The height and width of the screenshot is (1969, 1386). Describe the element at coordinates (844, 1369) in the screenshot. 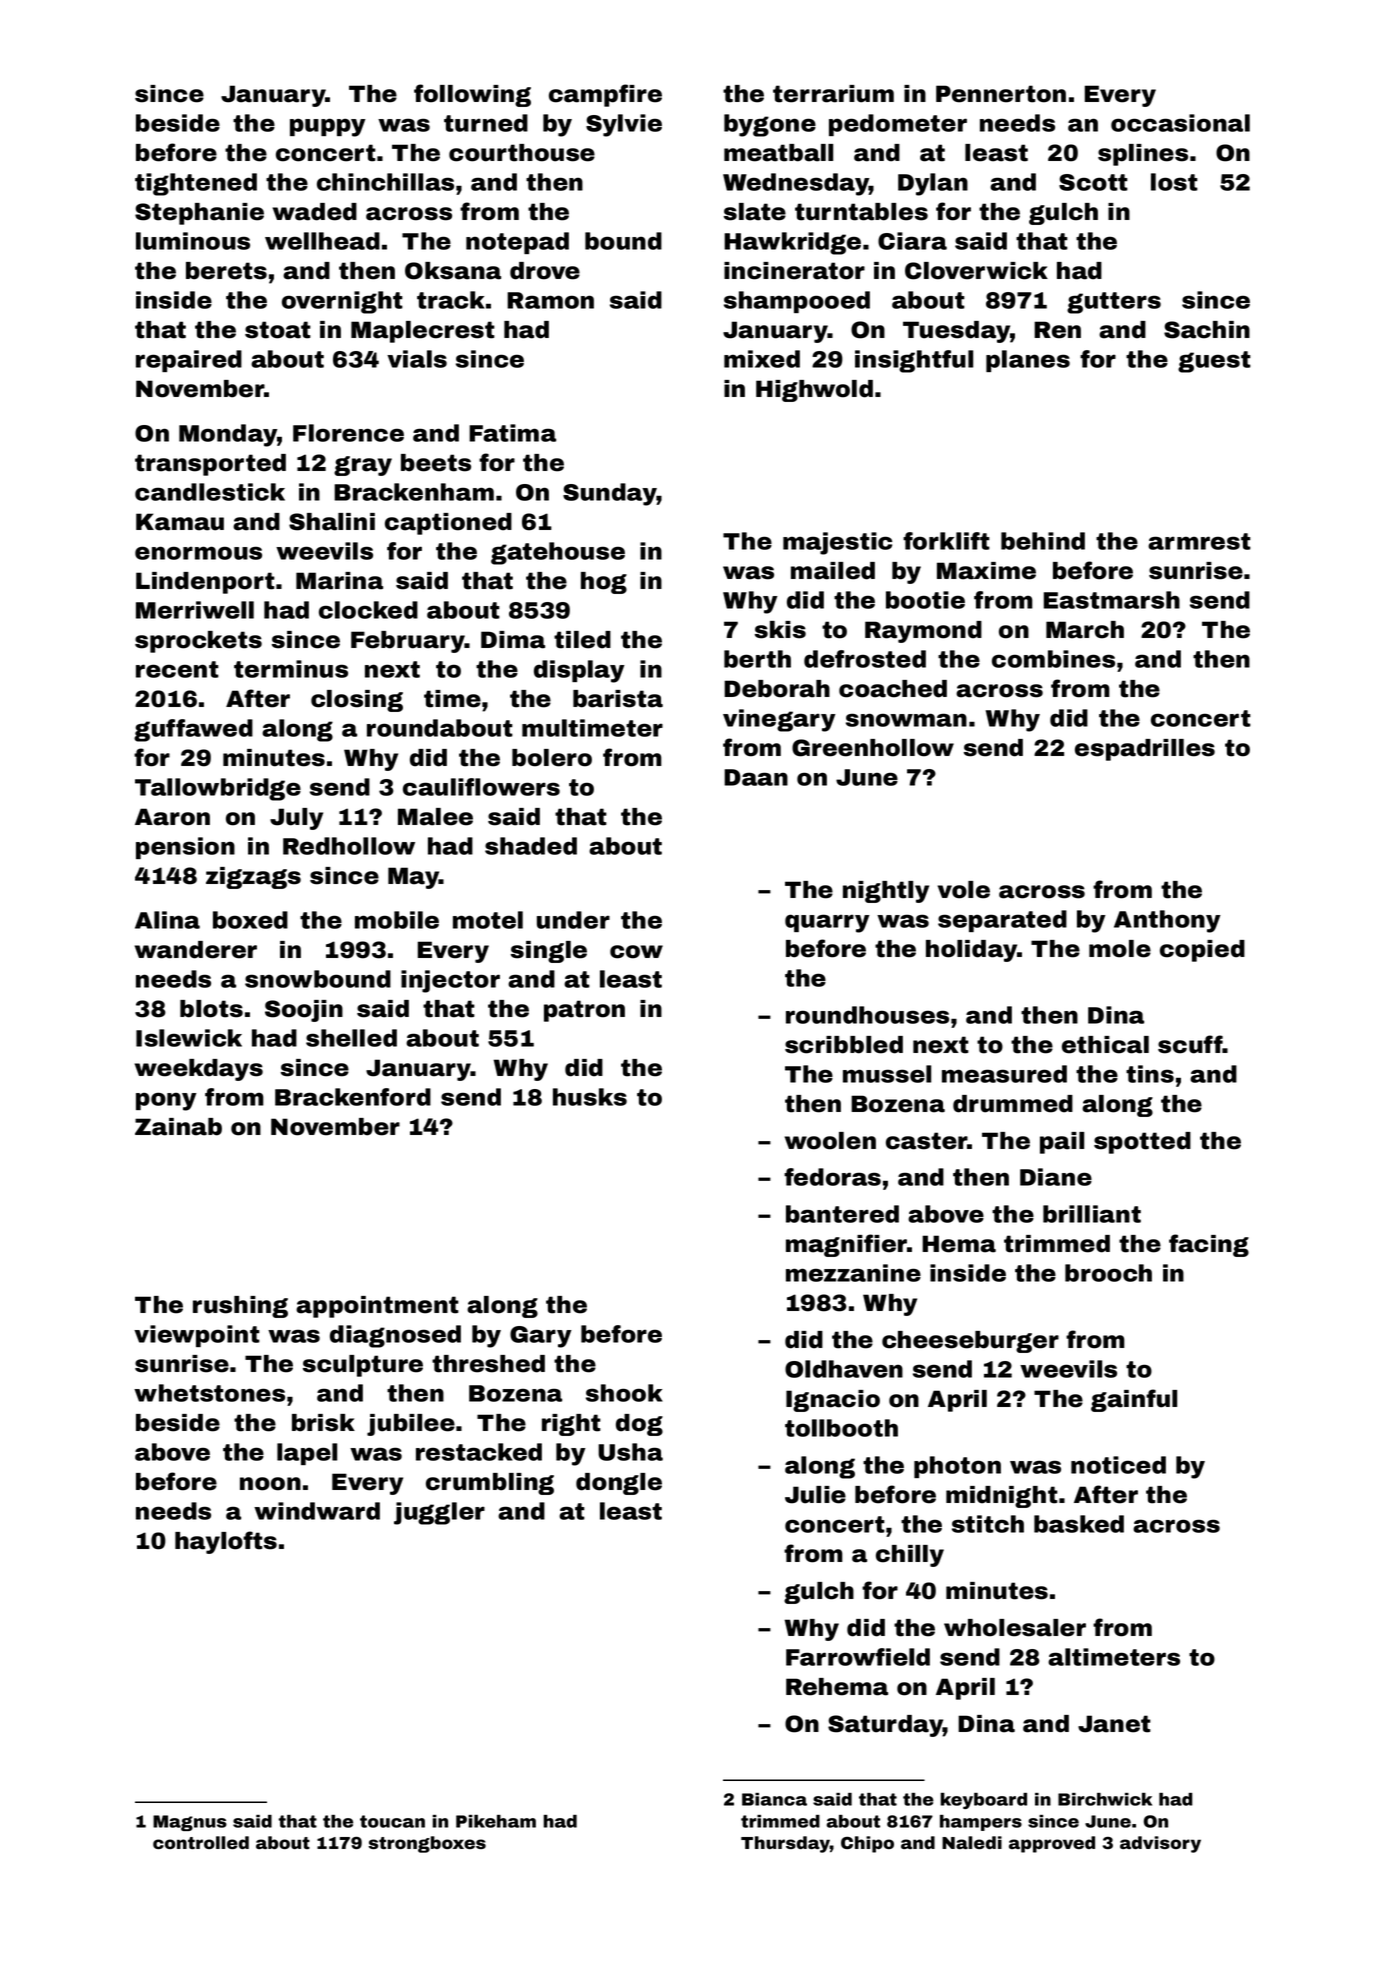

I see `Oldhaven` at that location.
